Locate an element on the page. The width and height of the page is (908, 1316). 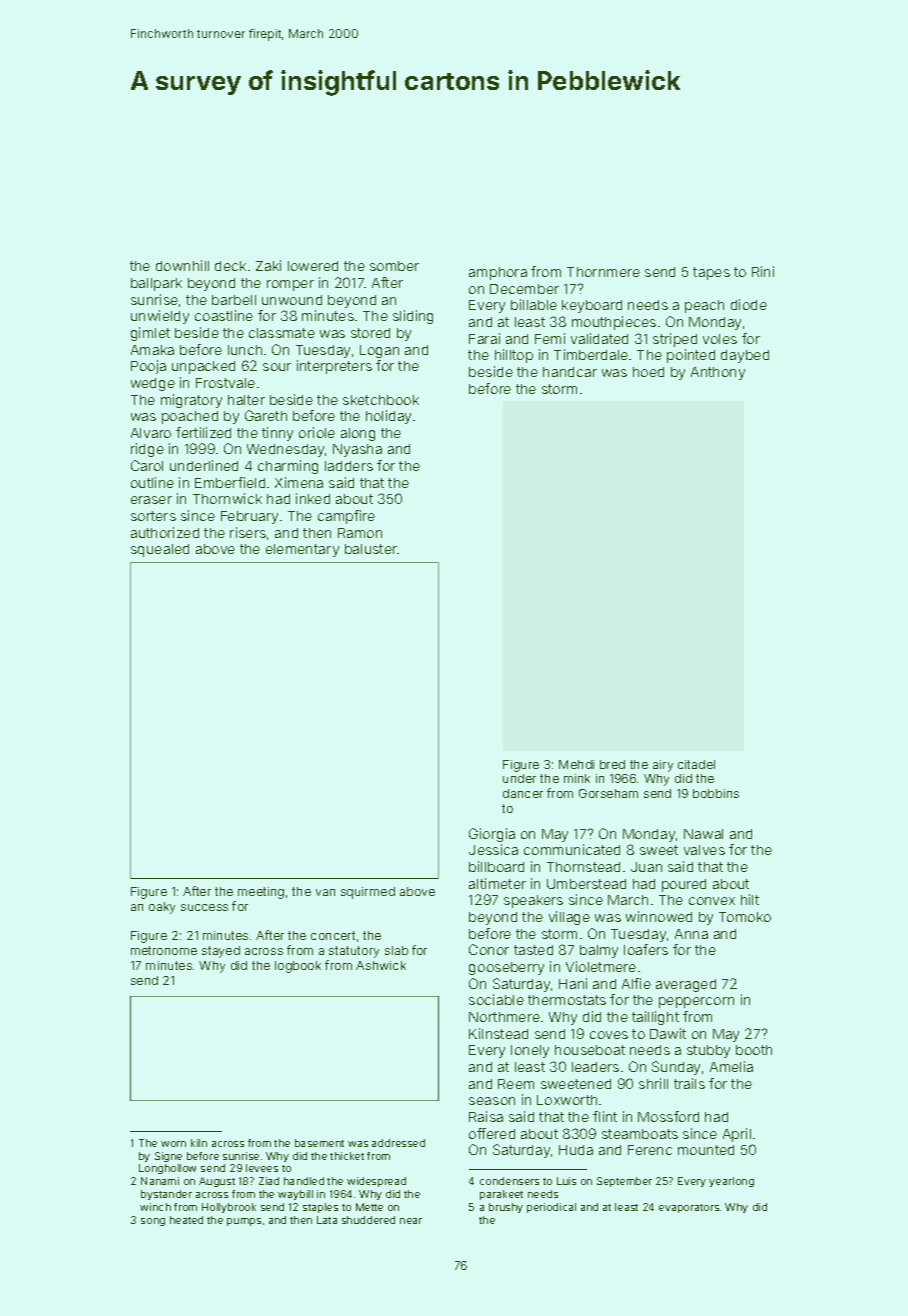
airy is located at coordinates (663, 766).
